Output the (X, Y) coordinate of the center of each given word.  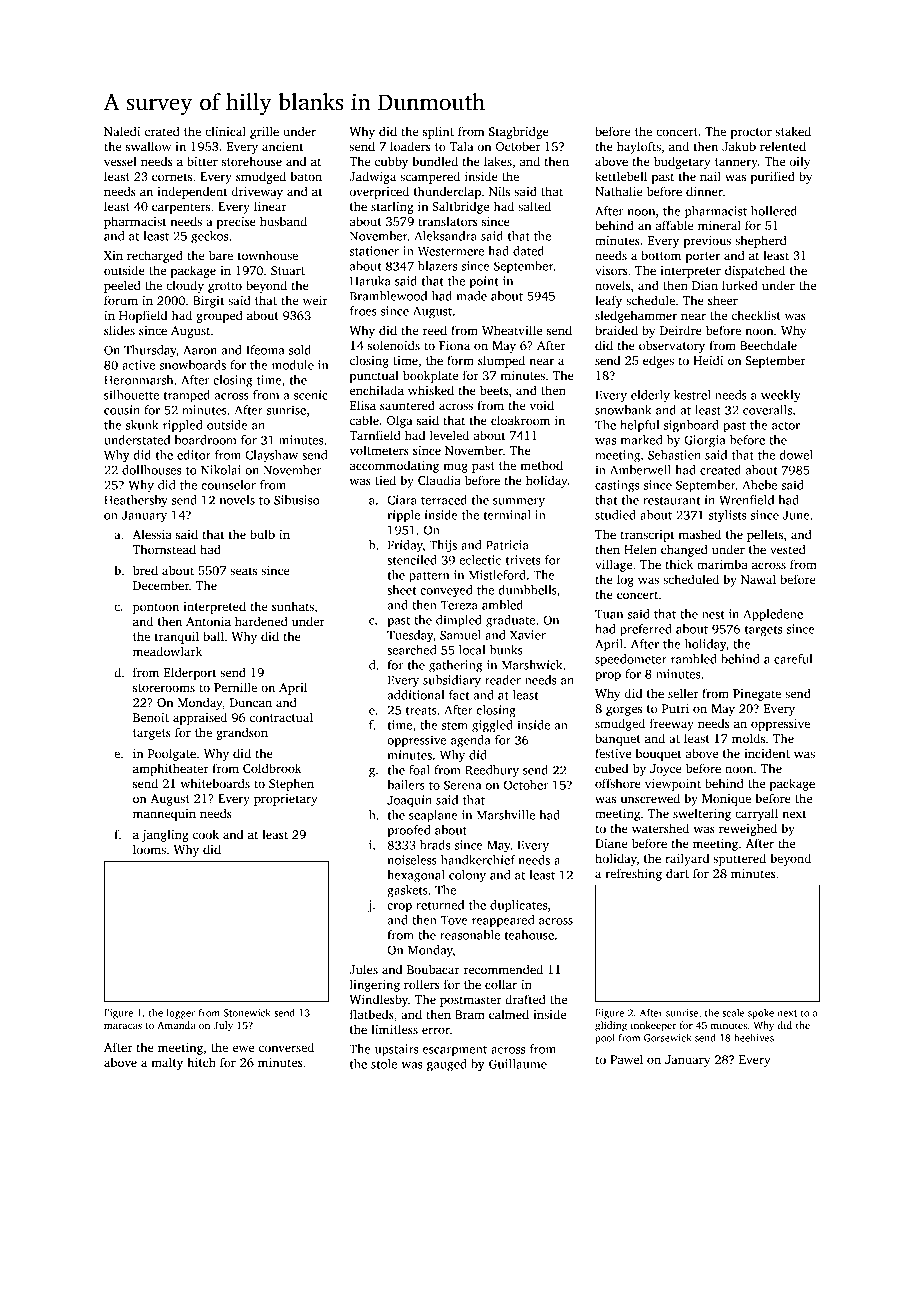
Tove (454, 920)
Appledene (773, 615)
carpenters (181, 208)
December (161, 585)
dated (528, 251)
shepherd (761, 241)
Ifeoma (265, 350)
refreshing (633, 874)
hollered (774, 211)
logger (180, 1014)
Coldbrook (272, 768)
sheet (401, 590)
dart (677, 873)
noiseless (412, 860)
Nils (499, 191)
